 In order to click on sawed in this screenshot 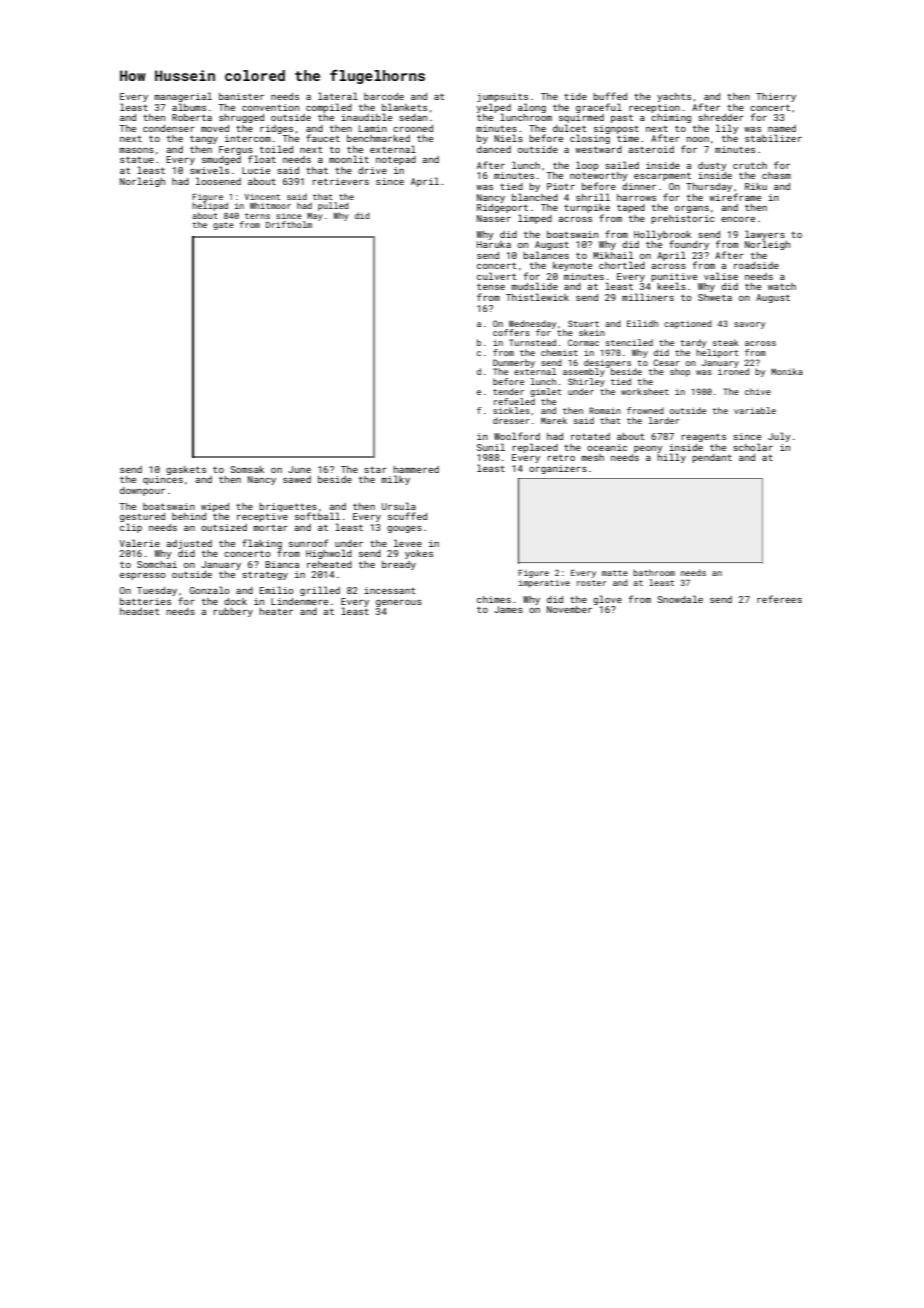, I will do `click(297, 479)`.
